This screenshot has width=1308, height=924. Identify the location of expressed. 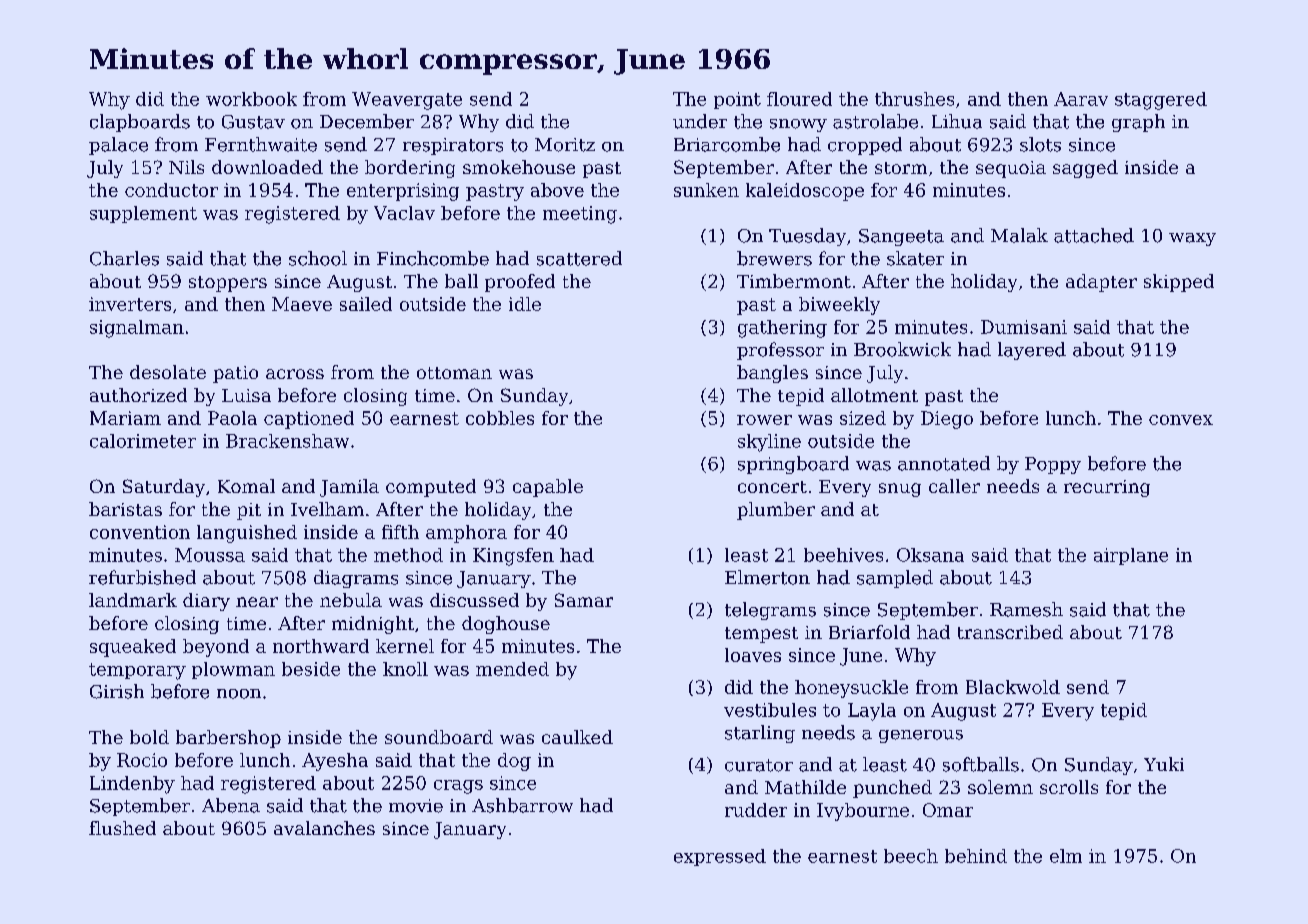
(720, 857).
